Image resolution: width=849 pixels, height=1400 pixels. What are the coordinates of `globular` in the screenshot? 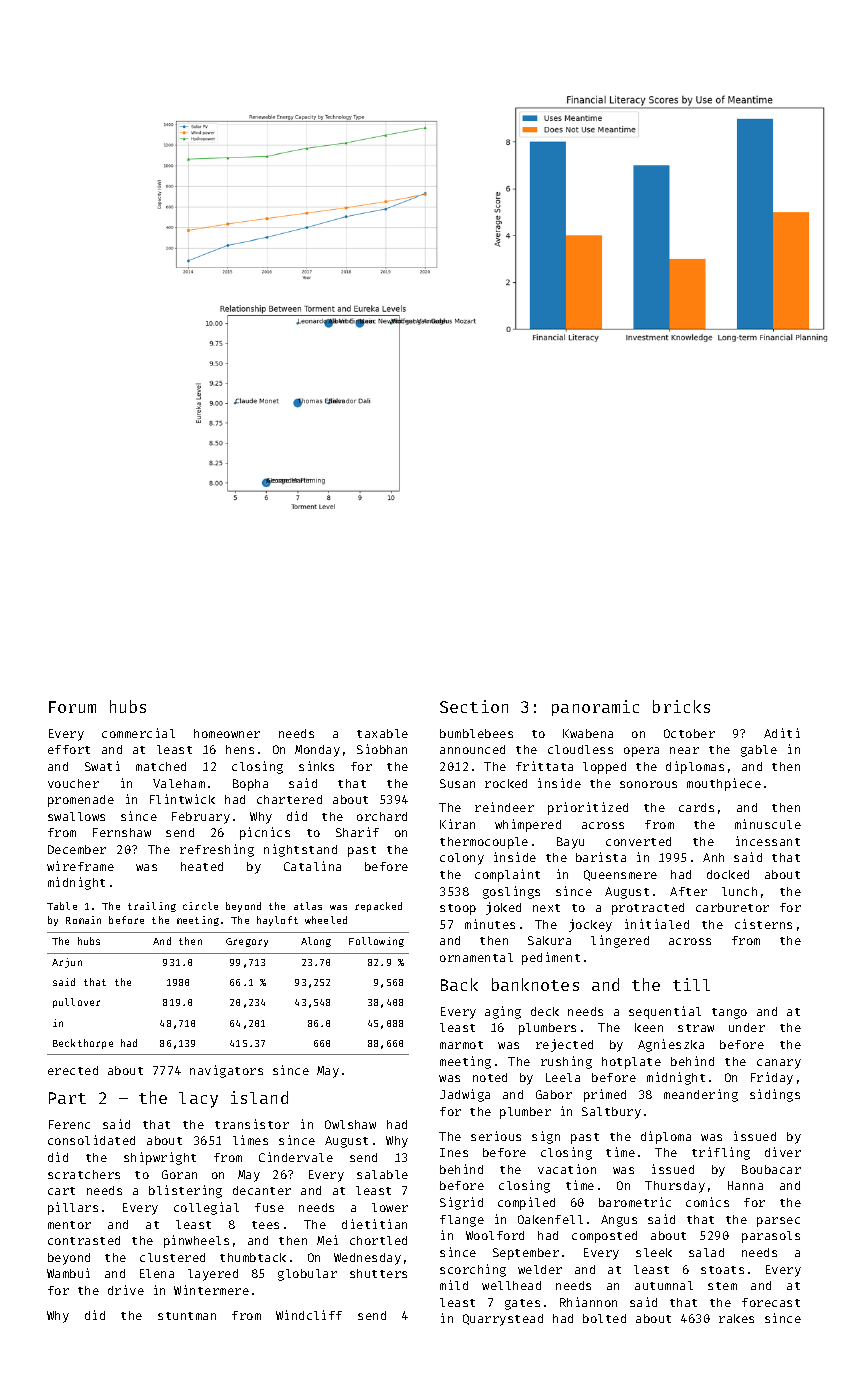 It's located at (307, 1275).
